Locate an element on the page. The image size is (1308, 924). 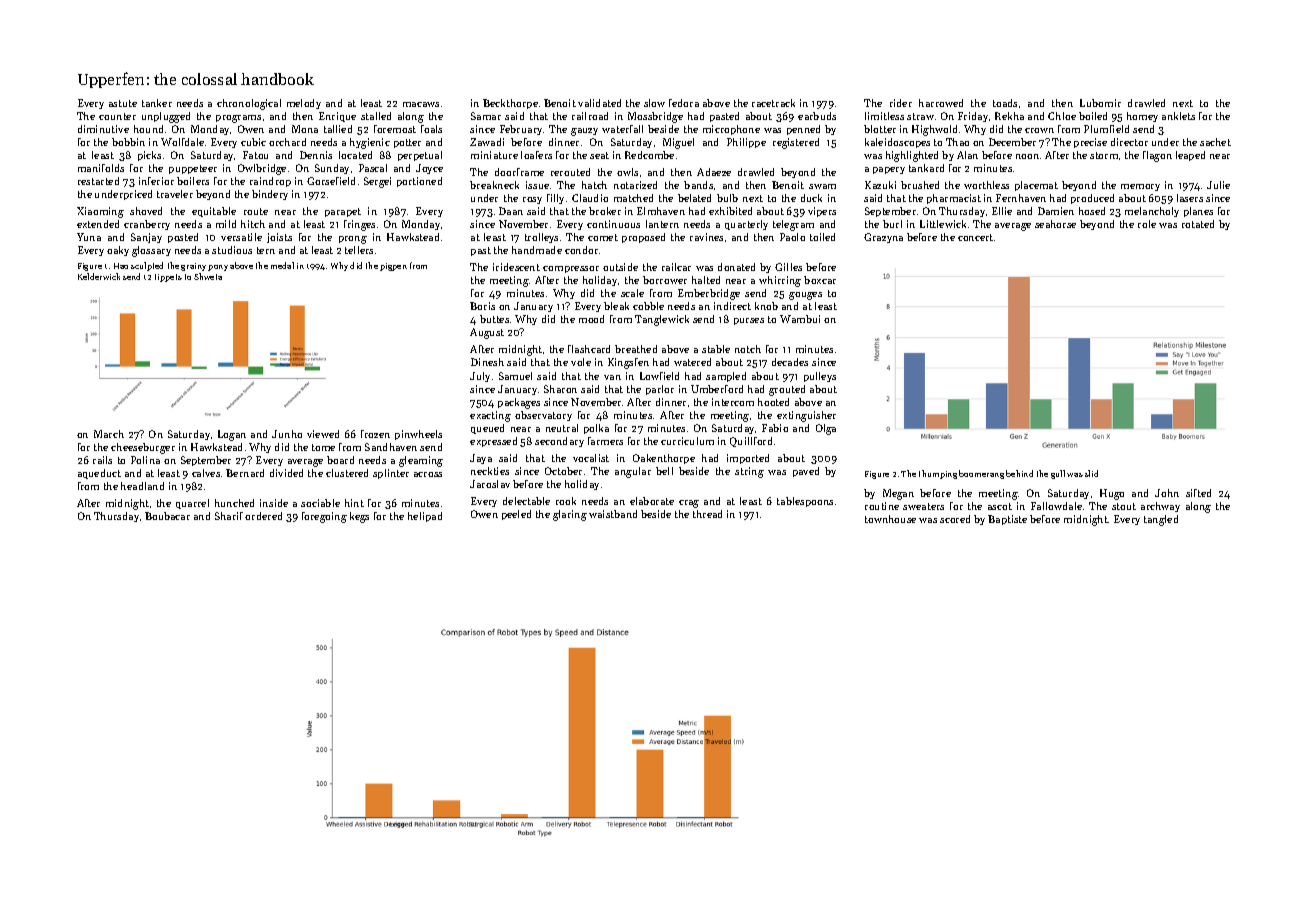
Dinesh is located at coordinates (487, 362).
